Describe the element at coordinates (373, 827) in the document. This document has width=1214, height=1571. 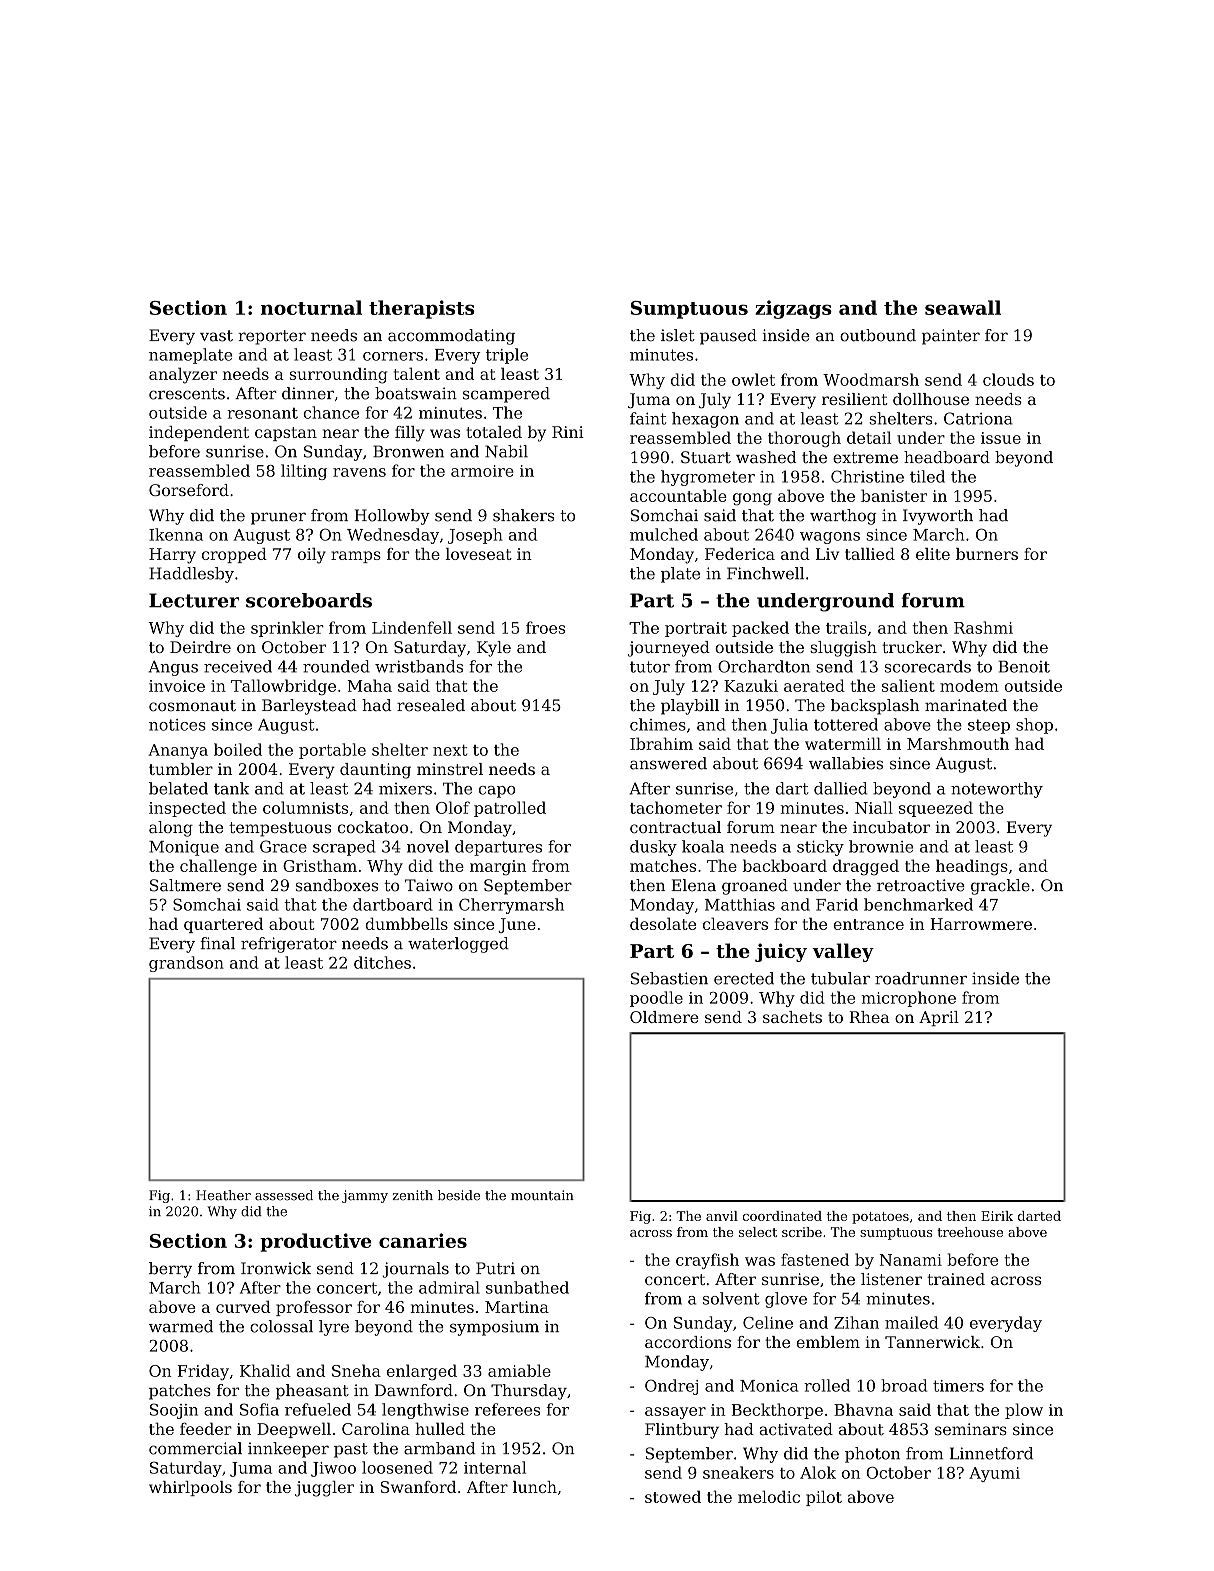
I see `cockatoo` at that location.
